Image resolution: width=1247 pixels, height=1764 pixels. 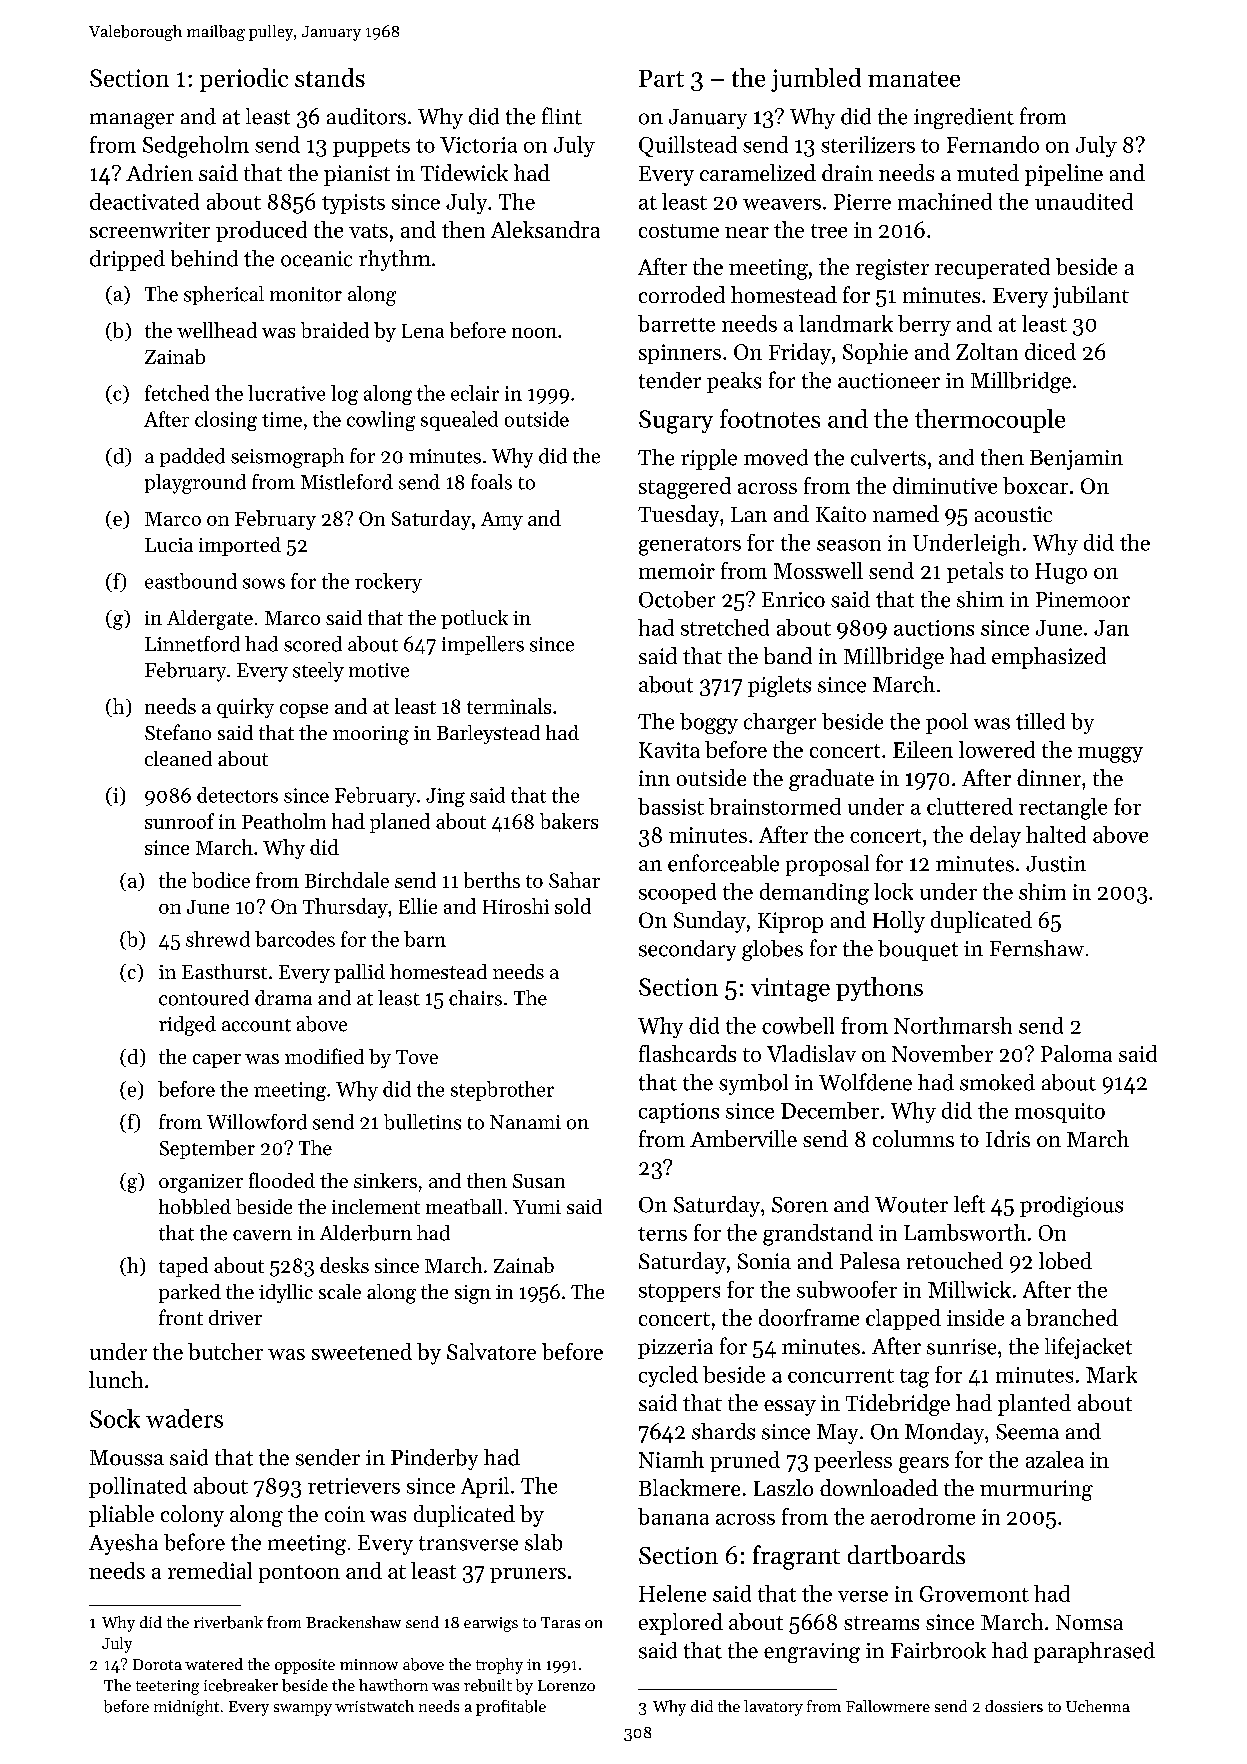 What do you see at coordinates (997, 749) in the page?
I see `lowered` at bounding box center [997, 749].
